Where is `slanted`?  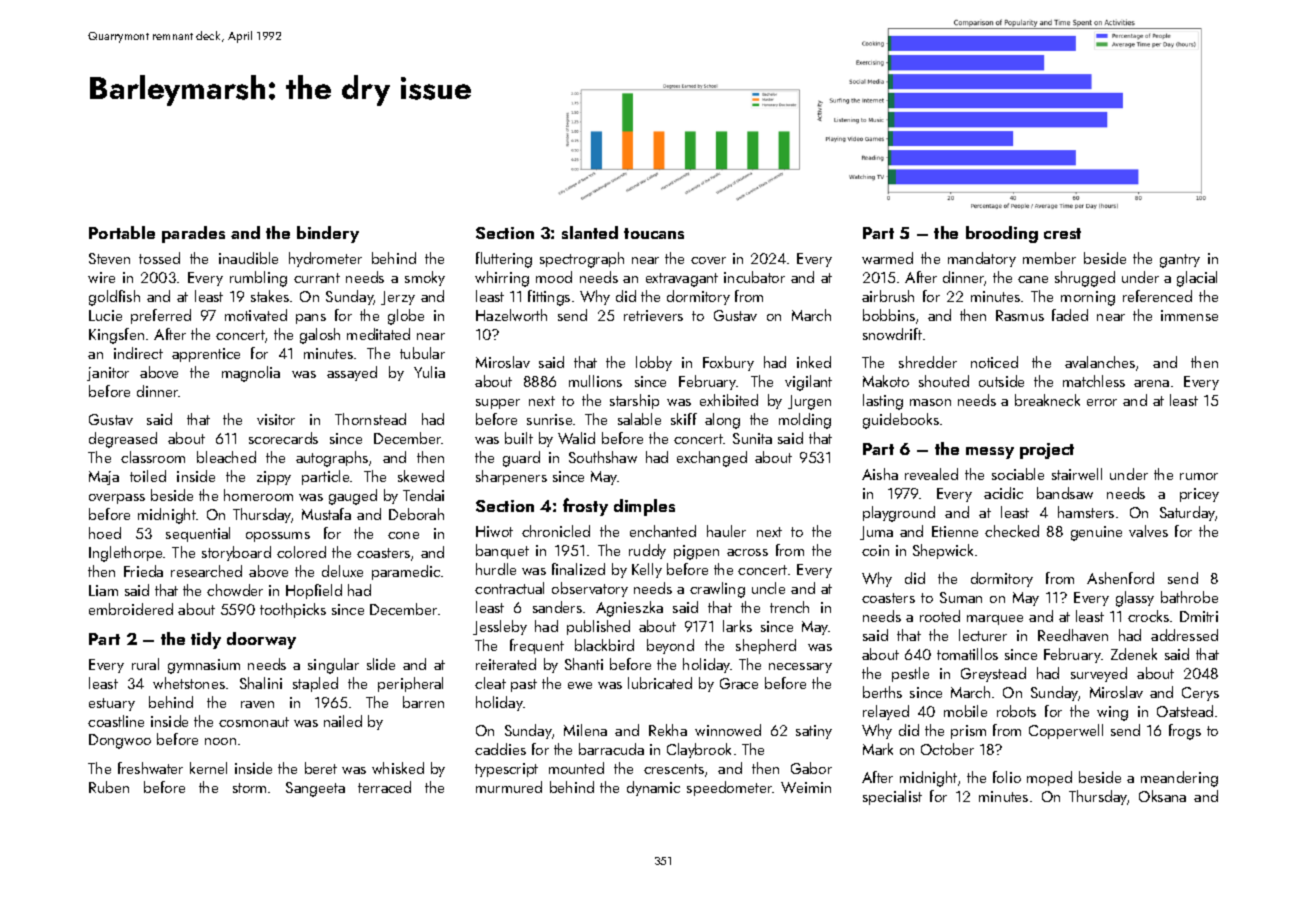 slanted is located at coordinates (590, 232).
